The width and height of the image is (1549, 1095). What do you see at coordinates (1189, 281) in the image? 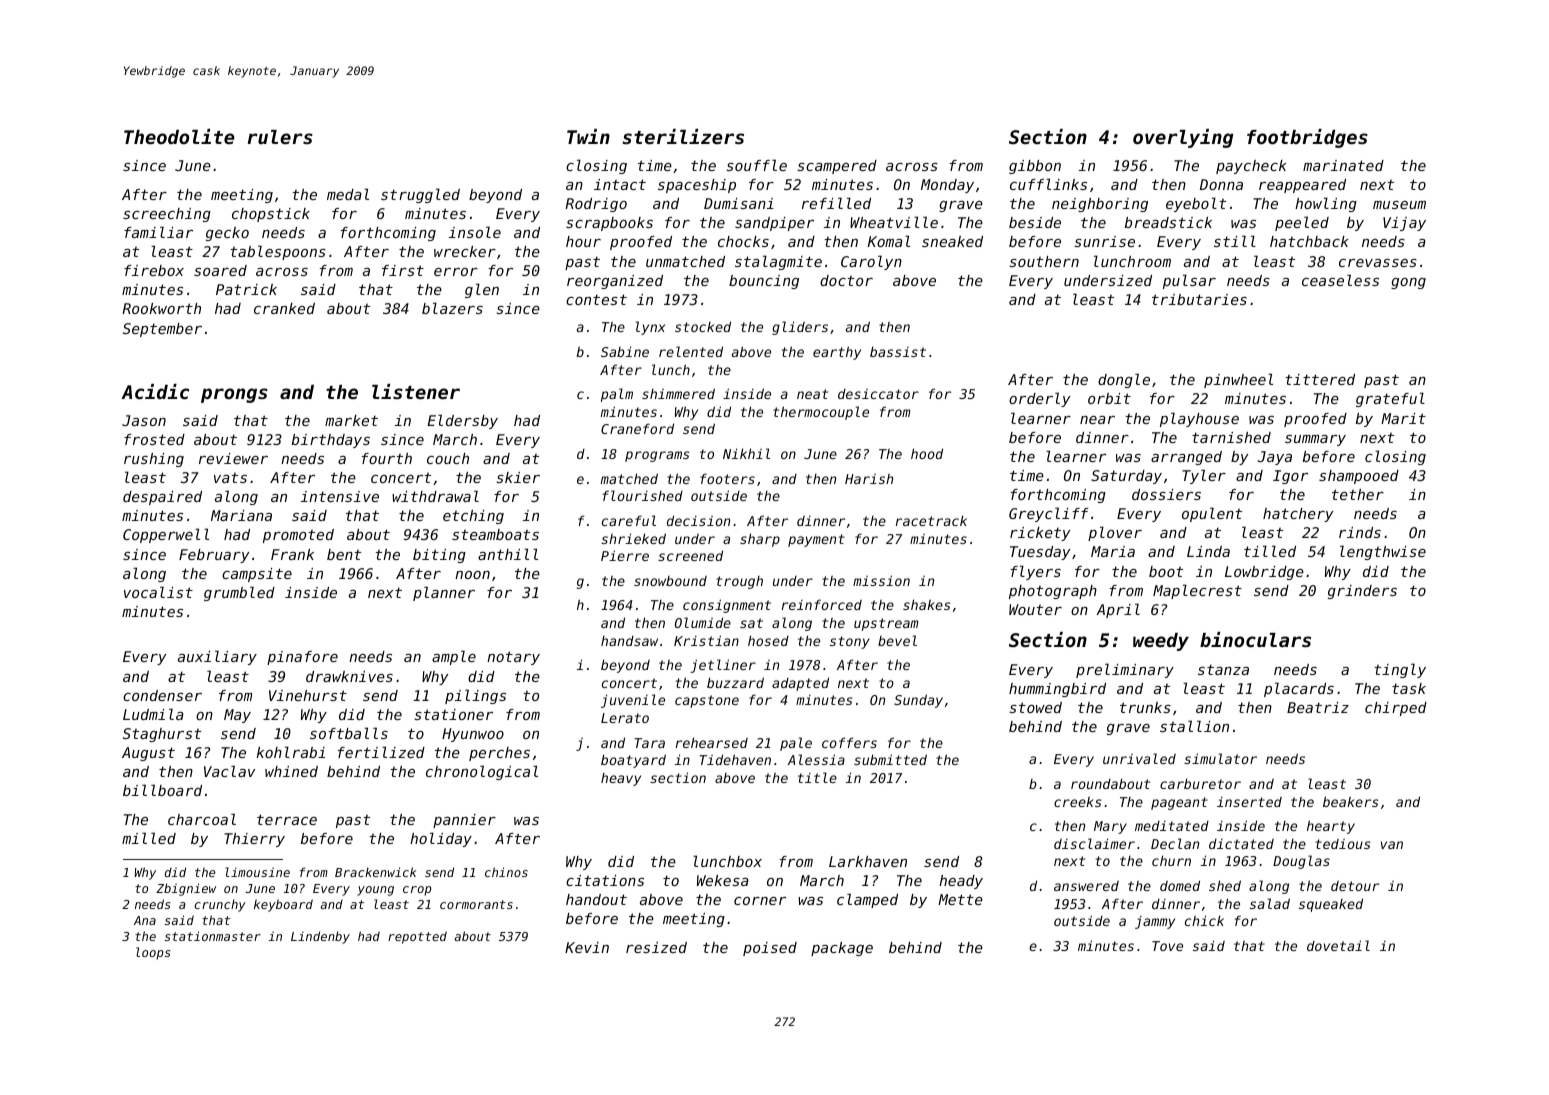
I see `pulsar` at bounding box center [1189, 281].
